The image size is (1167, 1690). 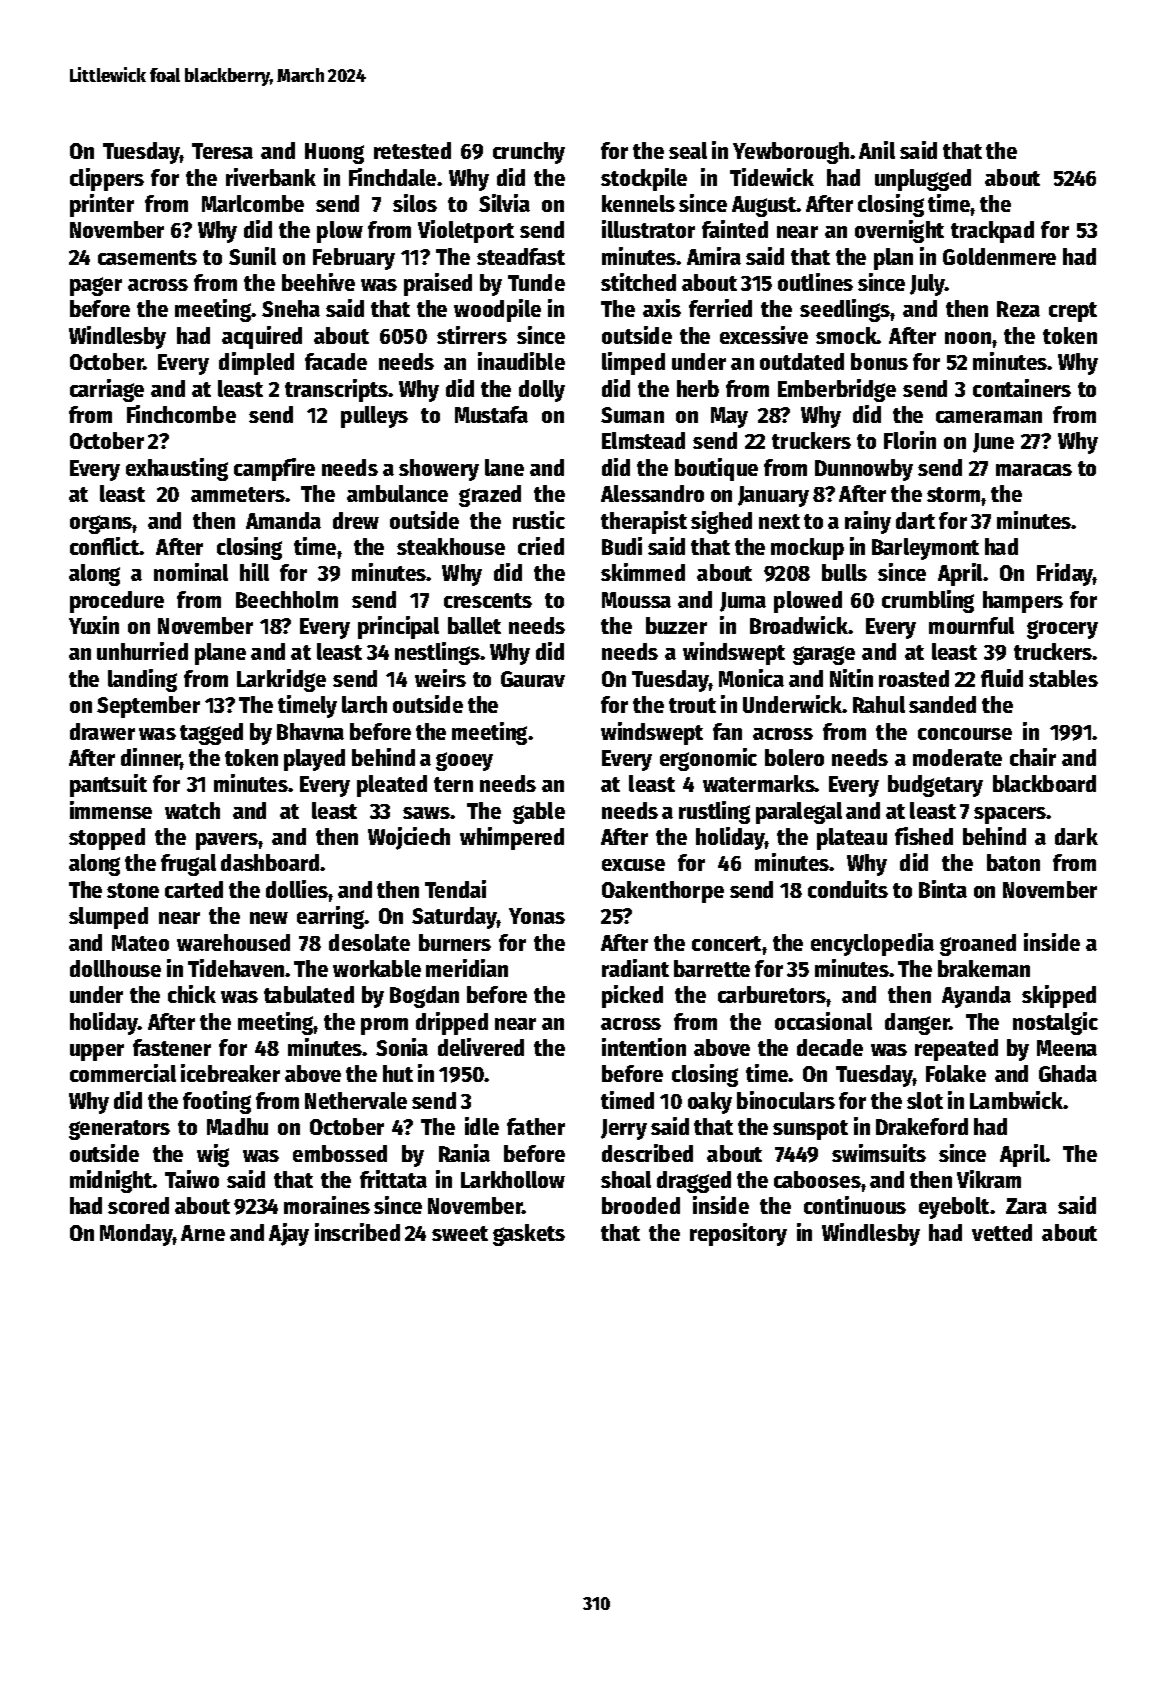 I want to click on chair, so click(x=1033, y=757).
